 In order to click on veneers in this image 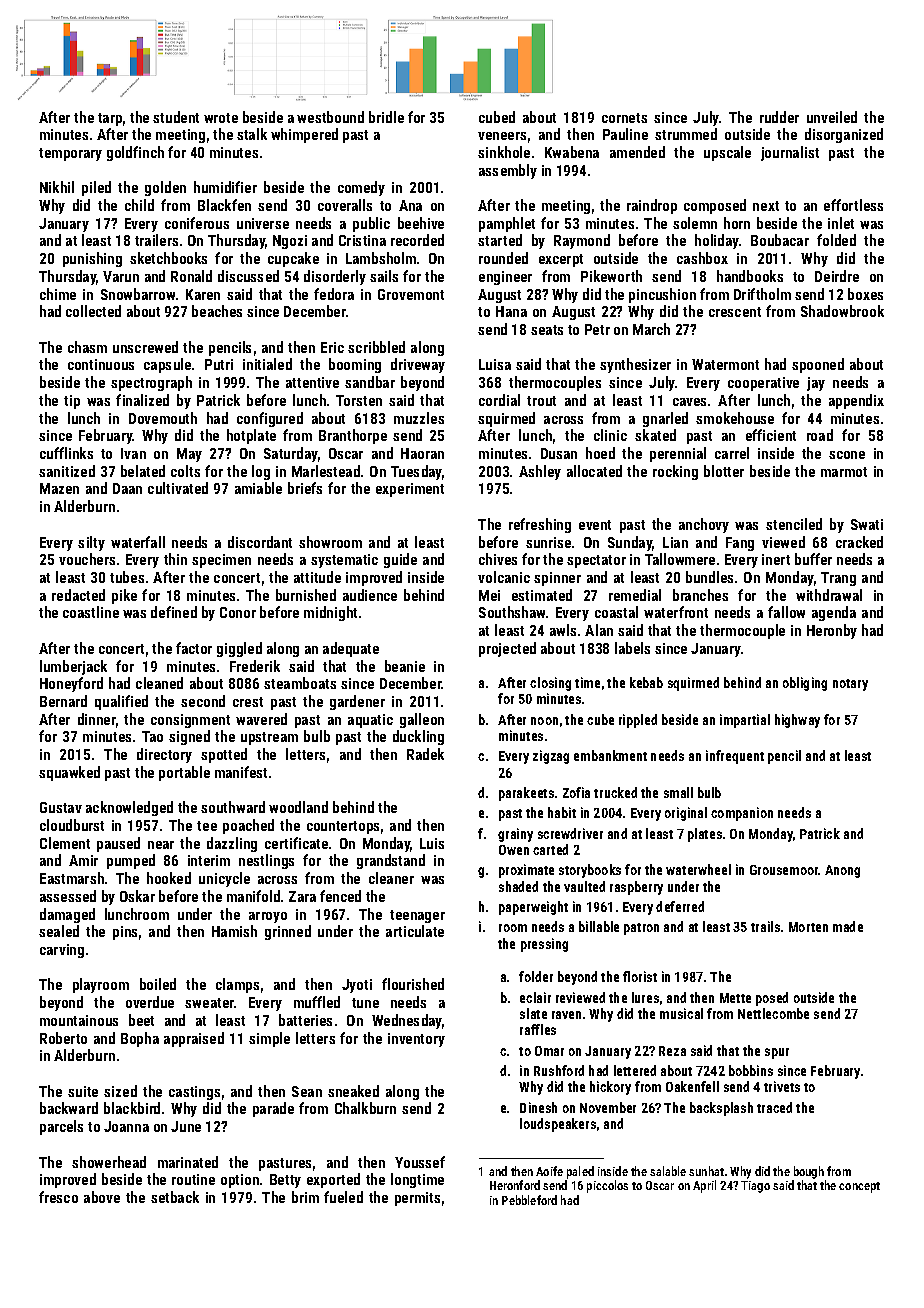, I will do `click(502, 136)`.
